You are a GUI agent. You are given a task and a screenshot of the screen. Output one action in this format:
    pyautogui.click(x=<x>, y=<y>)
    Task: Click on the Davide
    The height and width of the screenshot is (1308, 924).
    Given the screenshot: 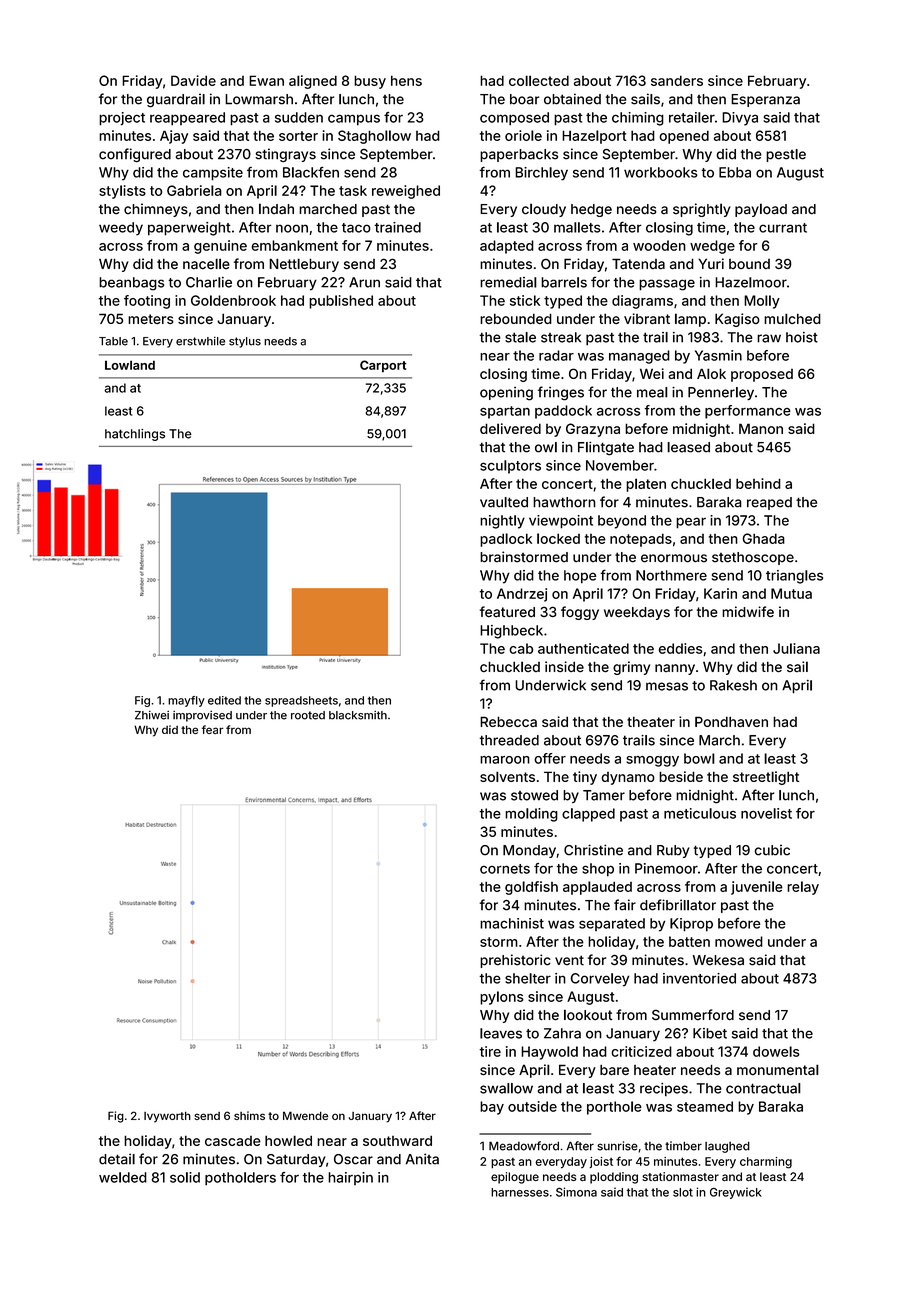 What is the action you would take?
    pyautogui.click(x=193, y=80)
